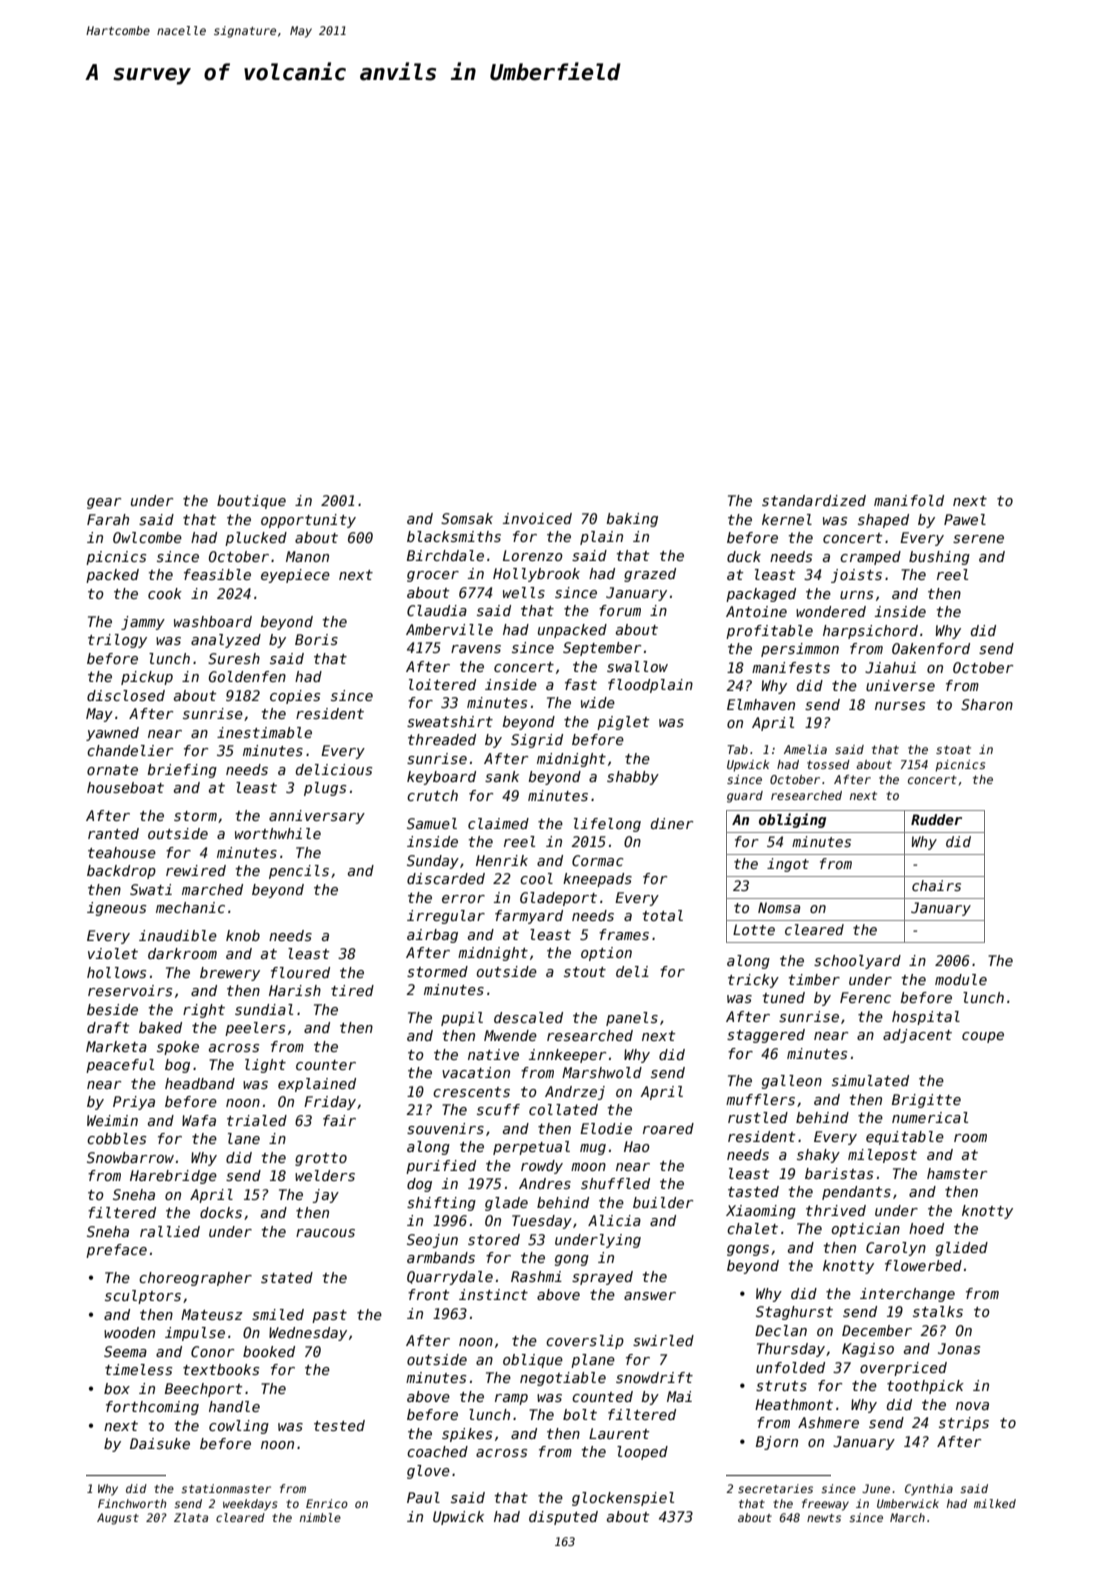  Describe the element at coordinates (563, 1379) in the screenshot. I see `negotiable` at that location.
